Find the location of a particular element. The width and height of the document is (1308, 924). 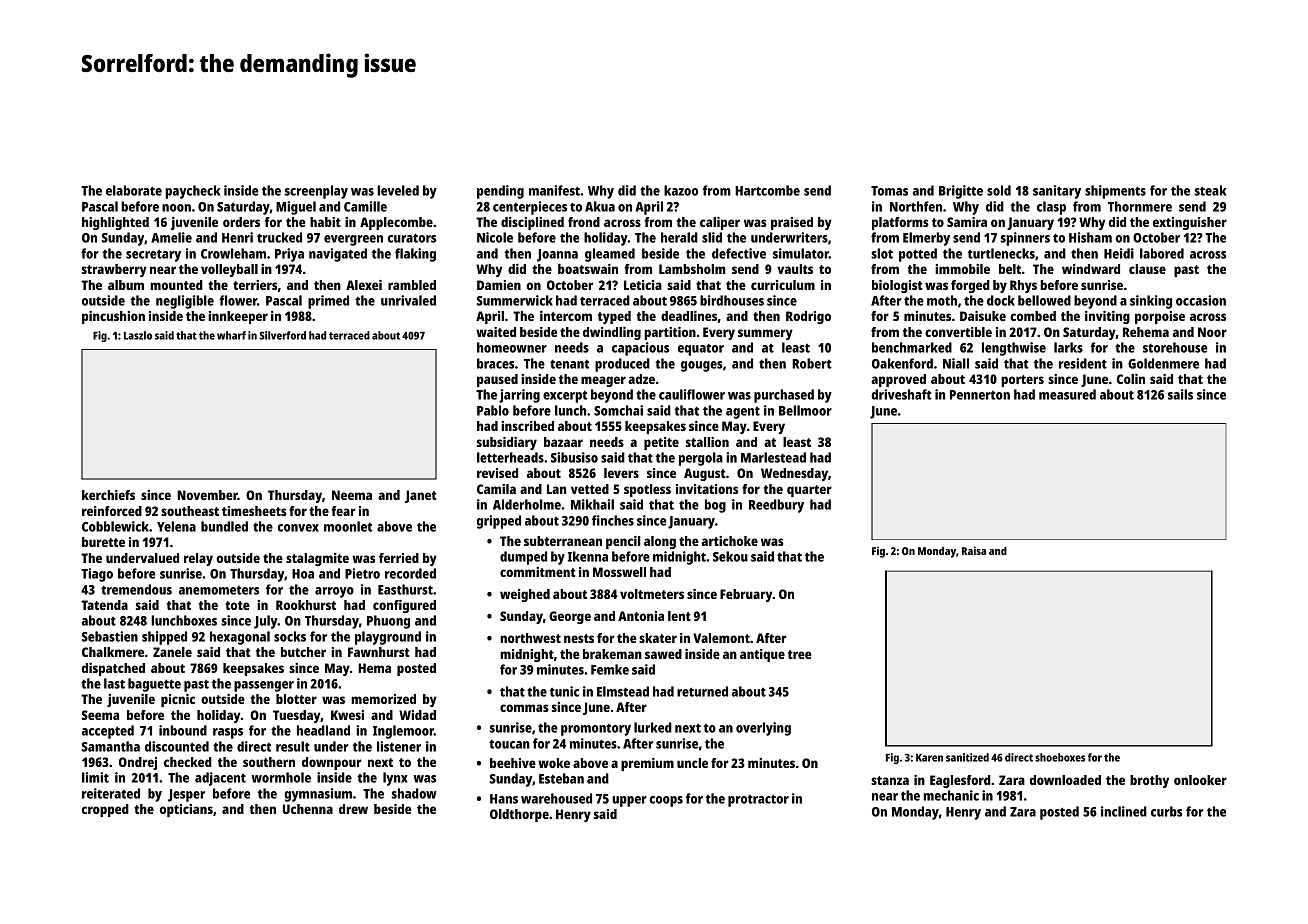

shadow is located at coordinates (414, 793).
